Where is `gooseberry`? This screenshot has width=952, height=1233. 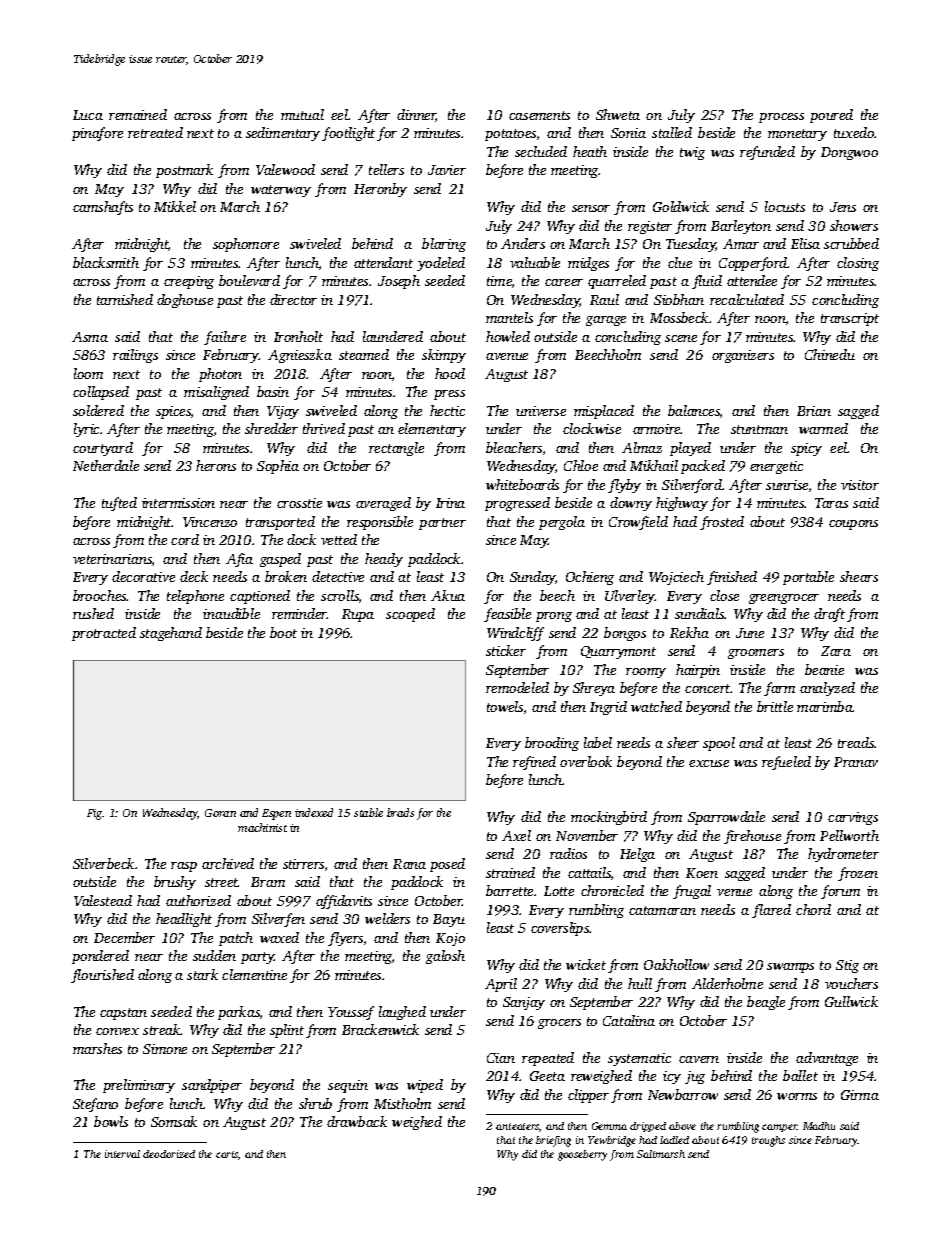 gooseberry is located at coordinates (582, 1155).
